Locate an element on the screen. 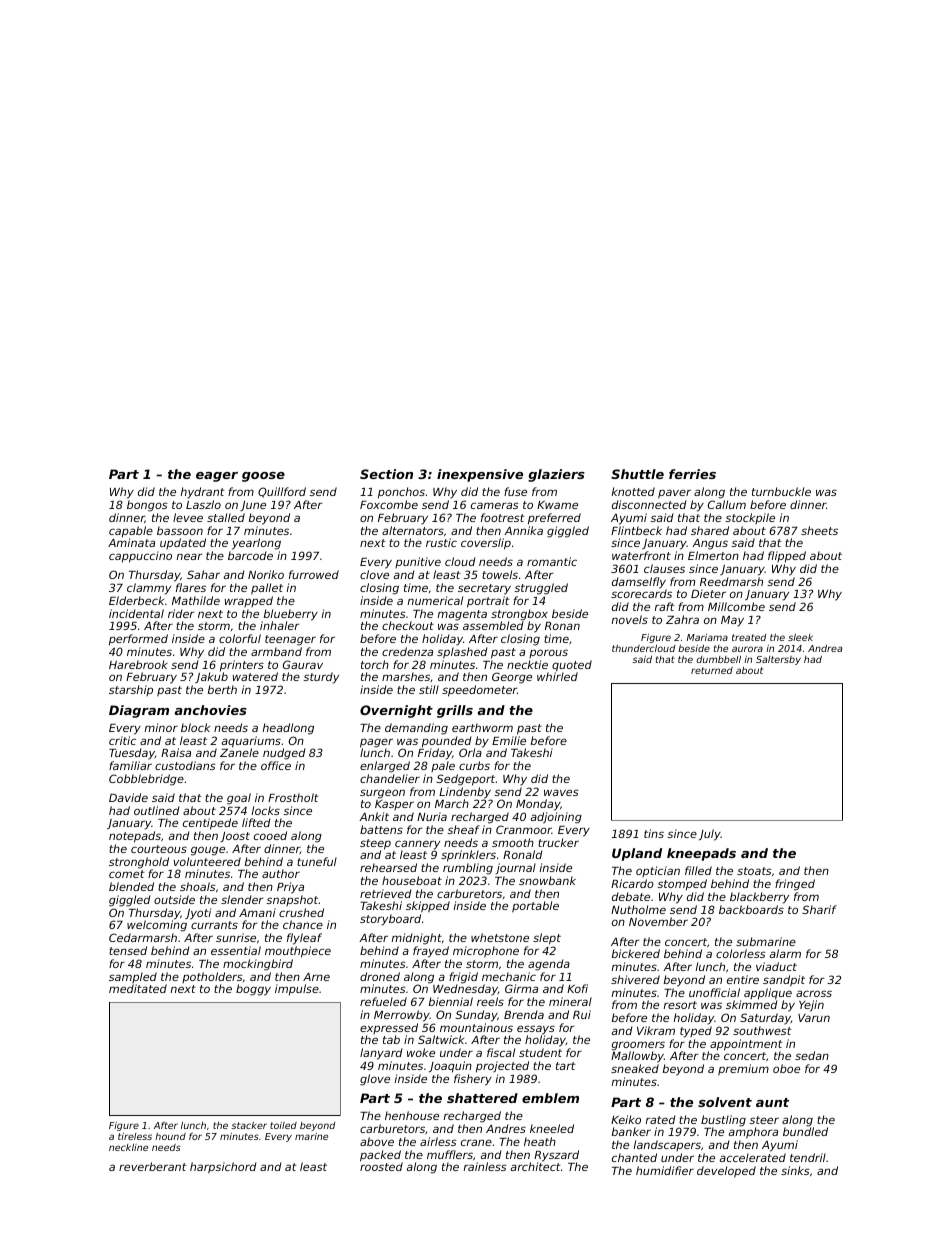  Section is located at coordinates (386, 474).
